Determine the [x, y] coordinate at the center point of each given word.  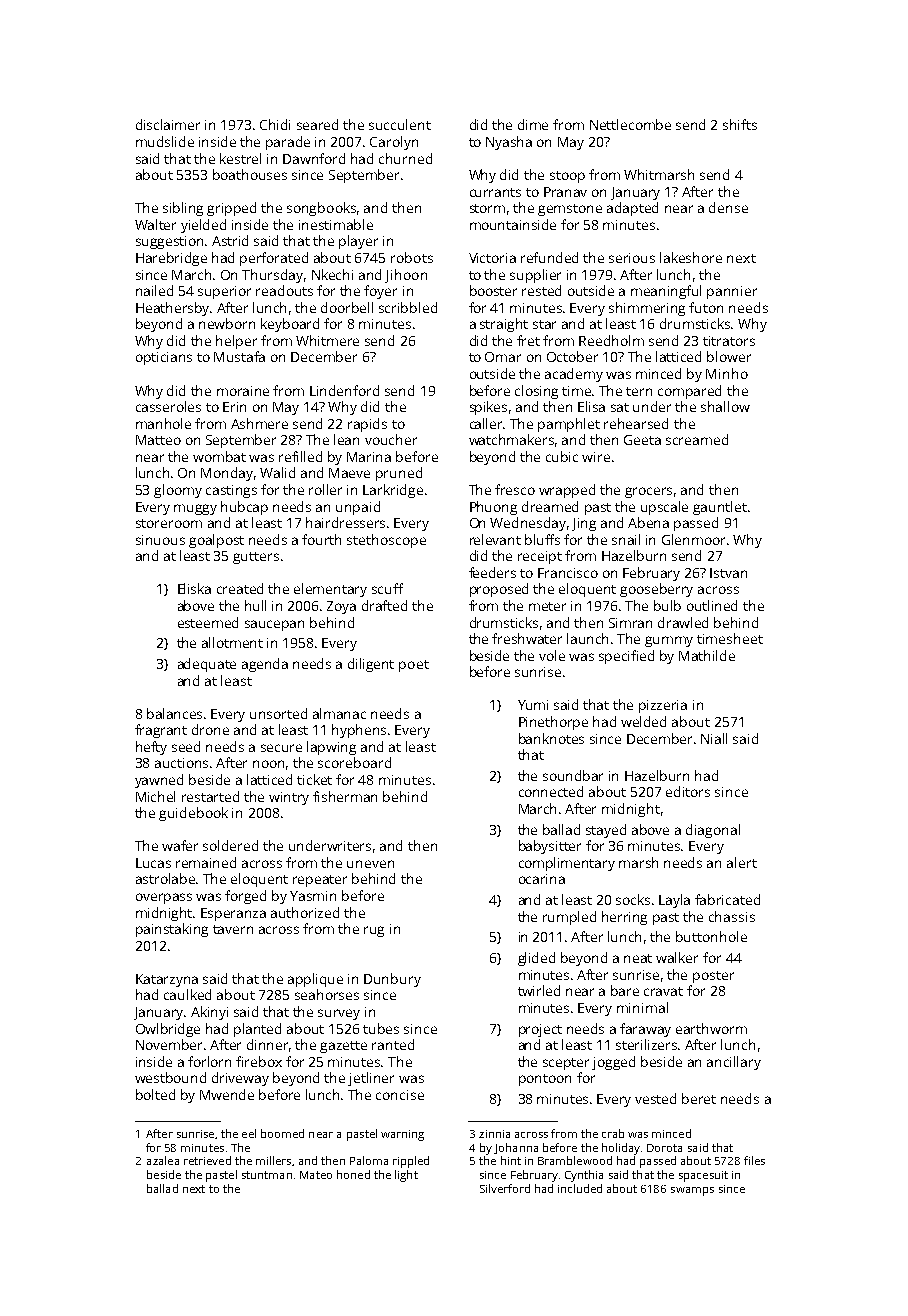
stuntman [267, 1175]
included [580, 1188]
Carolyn [394, 143]
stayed [606, 831]
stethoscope [386, 541]
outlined [712, 605]
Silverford [505, 1188]
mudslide [165, 141]
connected [551, 791]
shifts [740, 124]
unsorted [278, 713]
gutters [256, 558]
